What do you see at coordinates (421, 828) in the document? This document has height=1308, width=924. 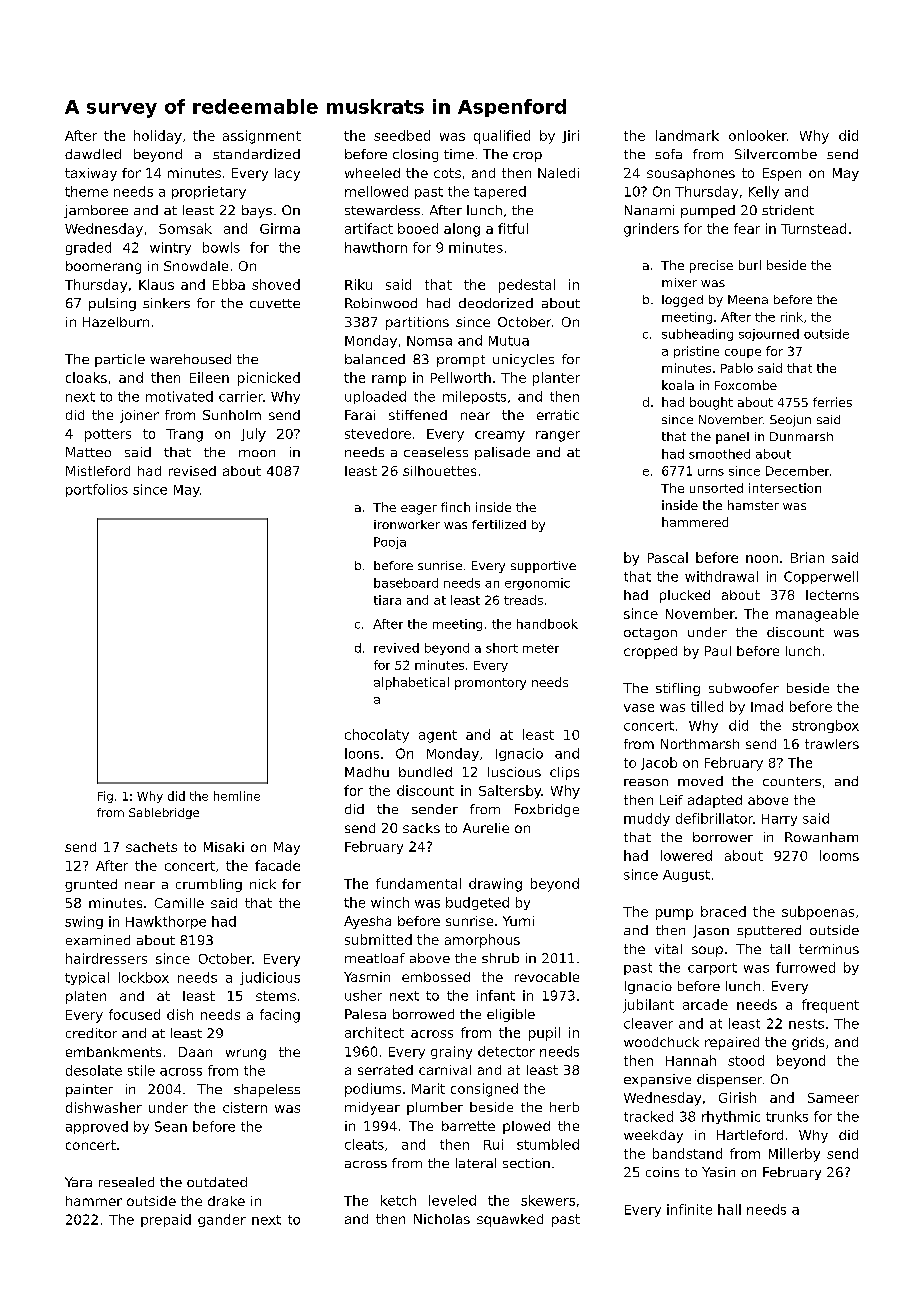 I see `sacks` at bounding box center [421, 828].
